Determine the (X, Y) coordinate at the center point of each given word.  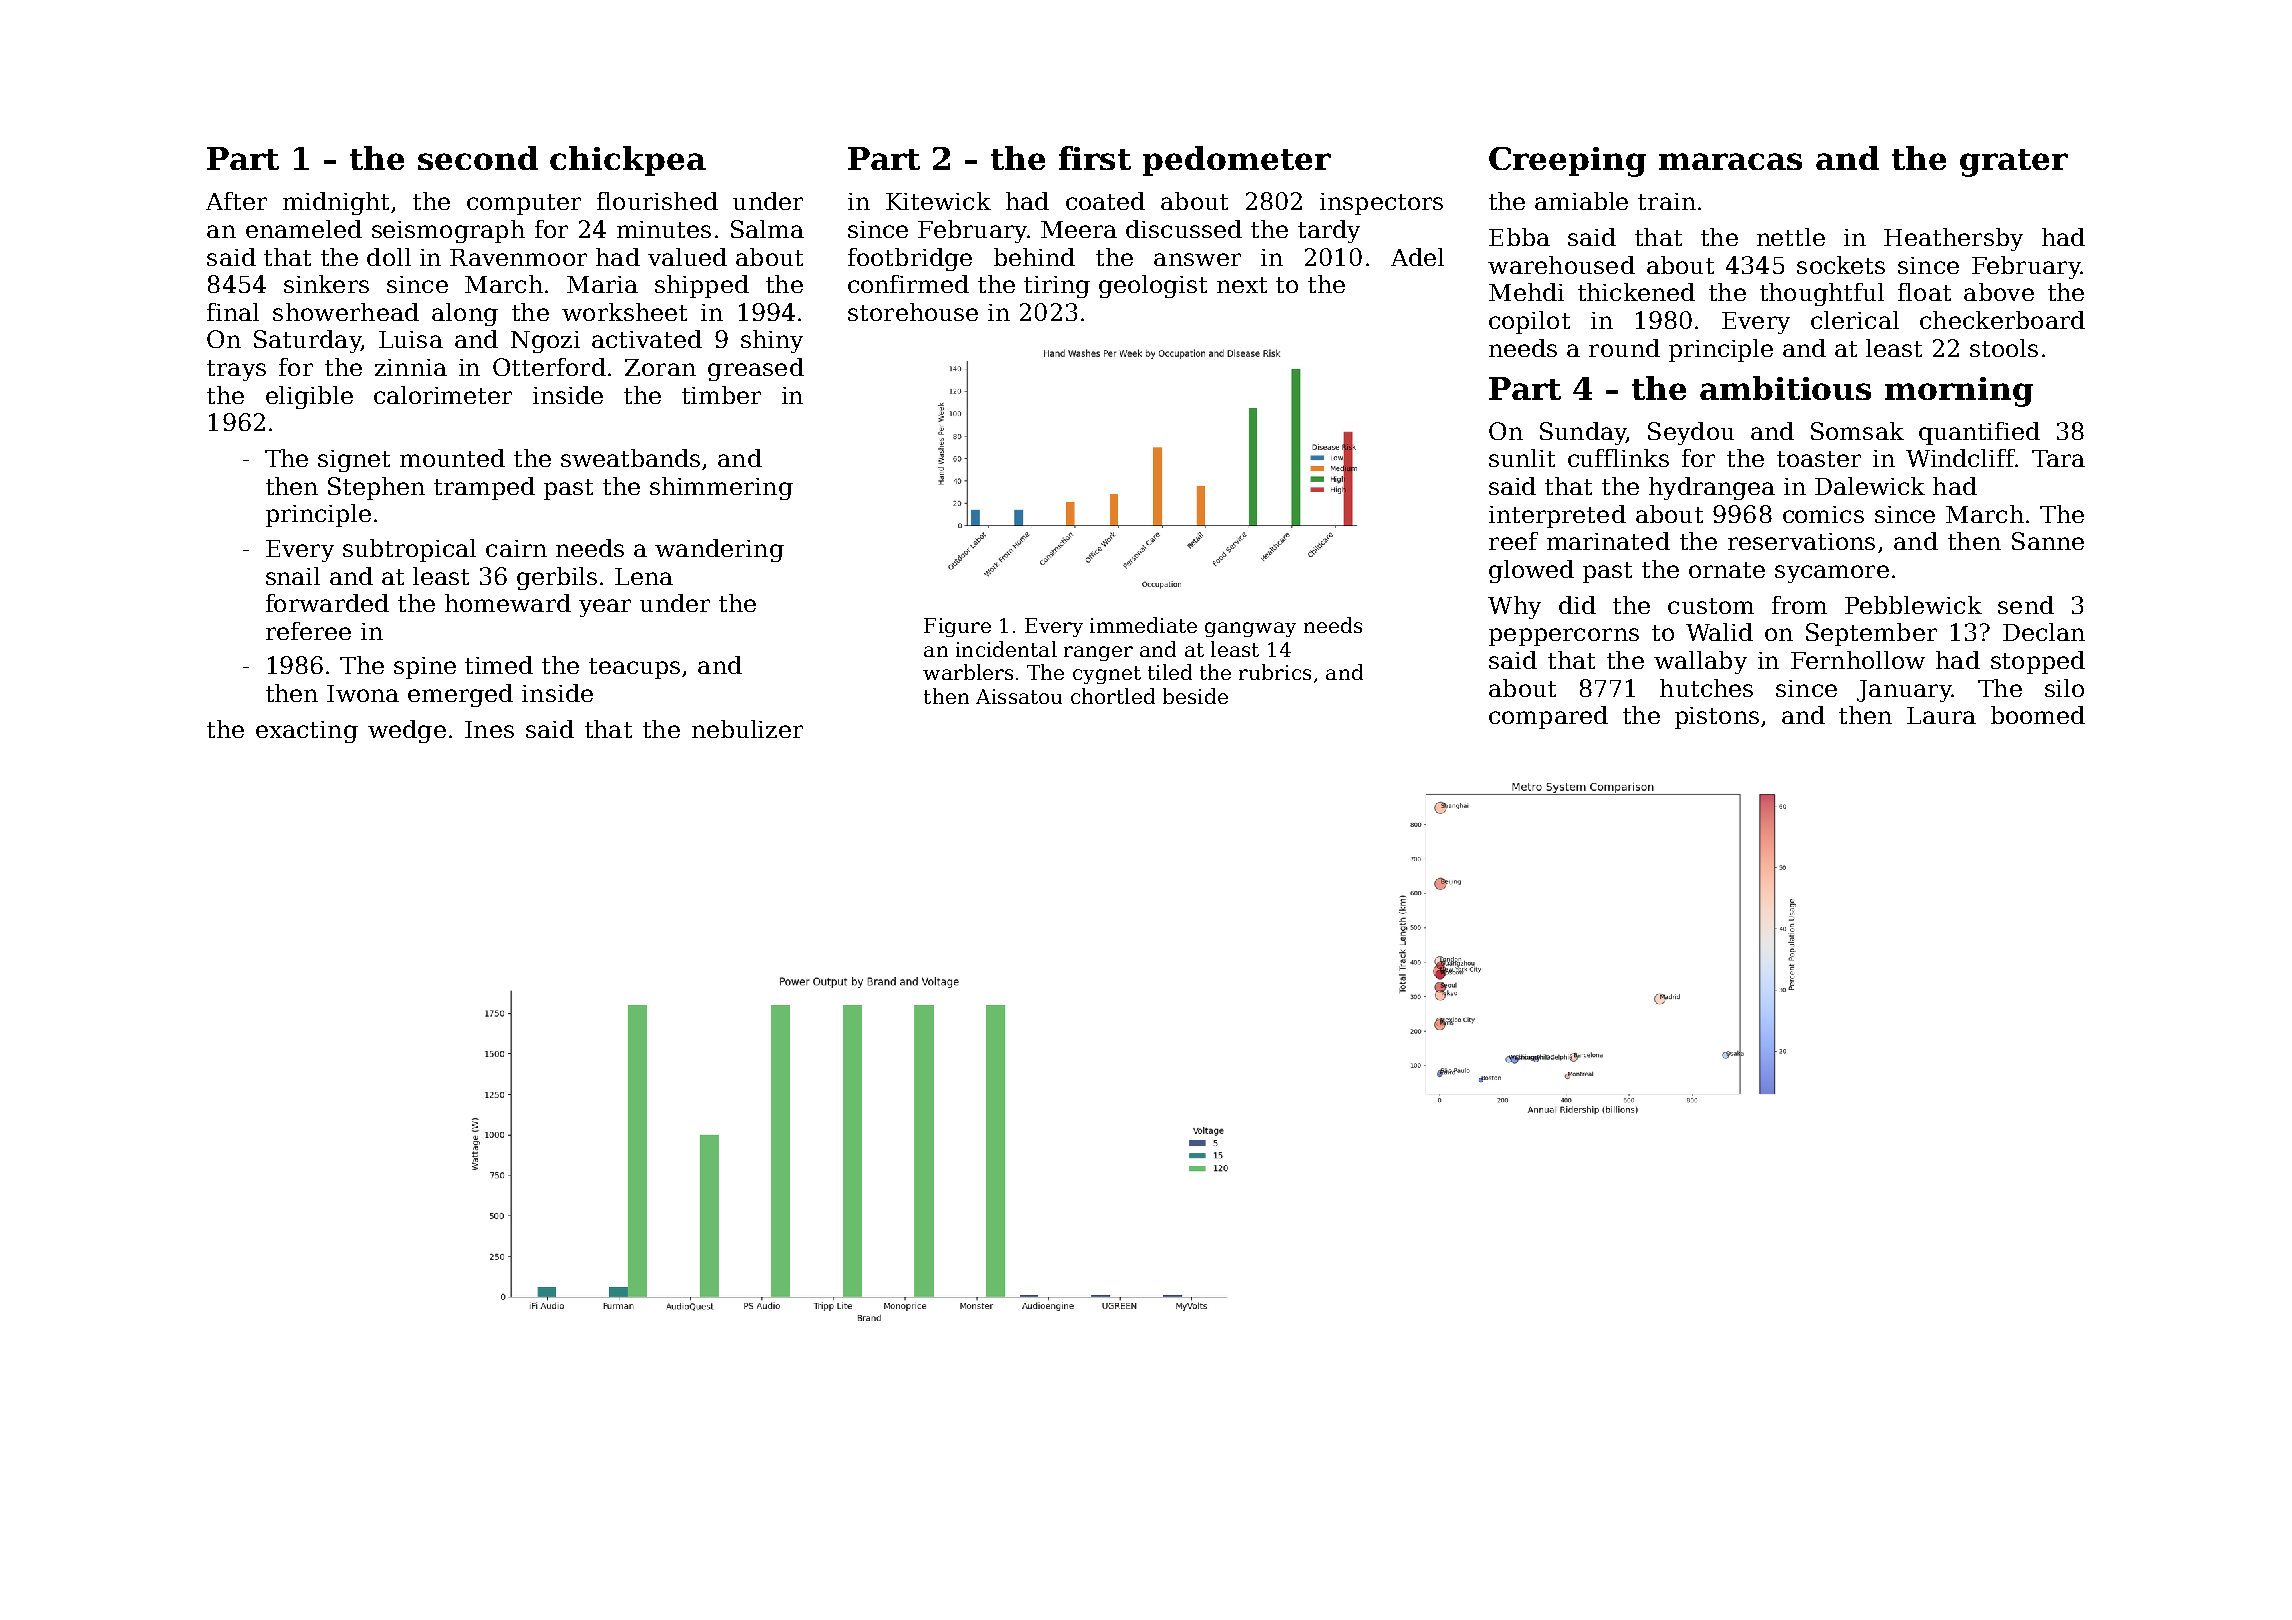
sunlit (1522, 458)
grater (2014, 163)
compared (1548, 717)
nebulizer (747, 729)
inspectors (1381, 204)
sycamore (1832, 574)
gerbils (557, 578)
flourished (657, 201)
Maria (602, 284)
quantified (1979, 433)
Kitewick (938, 201)
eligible (309, 397)
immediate (1143, 625)
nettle (1791, 237)
